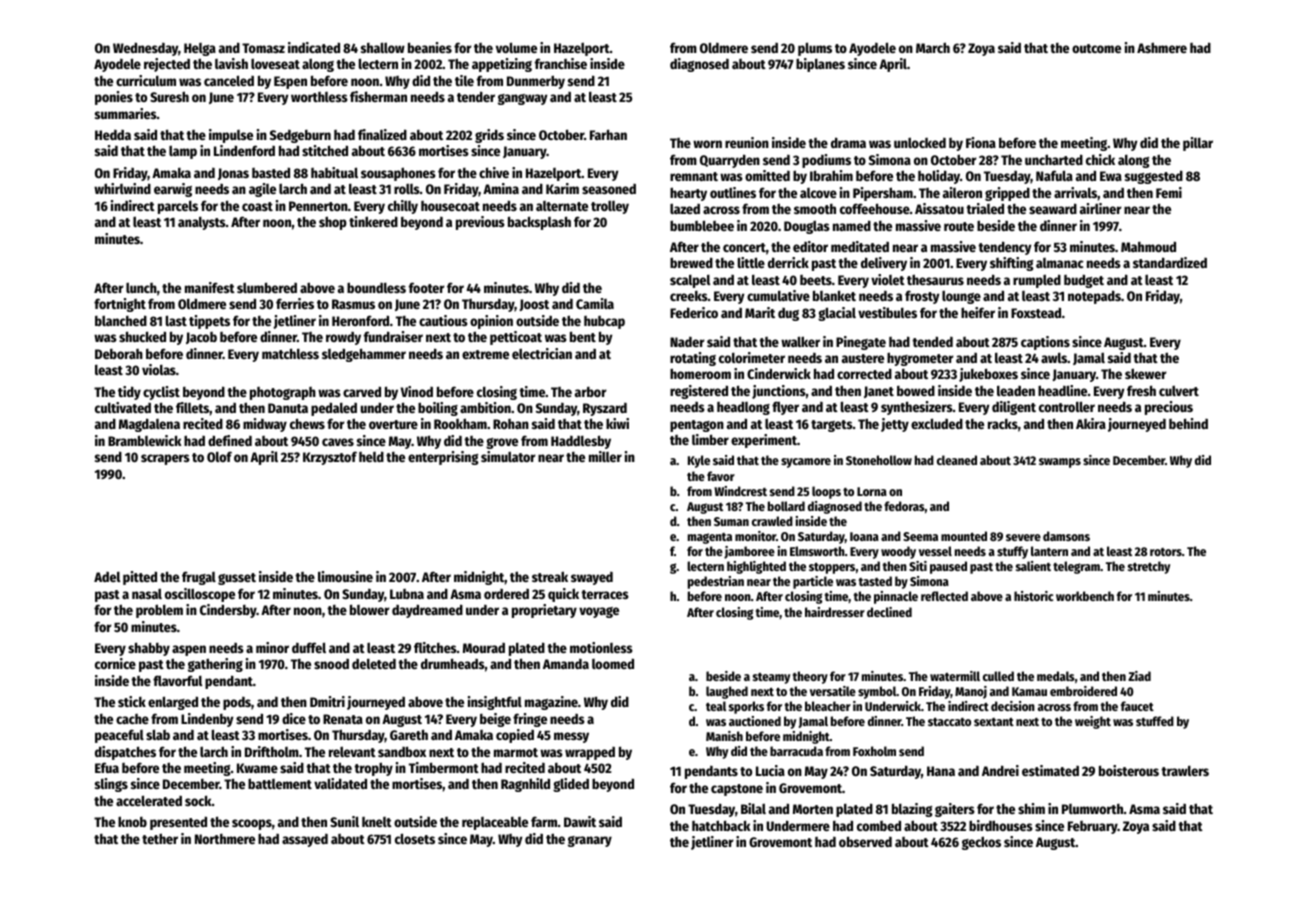 This screenshot has width=1308, height=924. I want to click on volume, so click(516, 47).
